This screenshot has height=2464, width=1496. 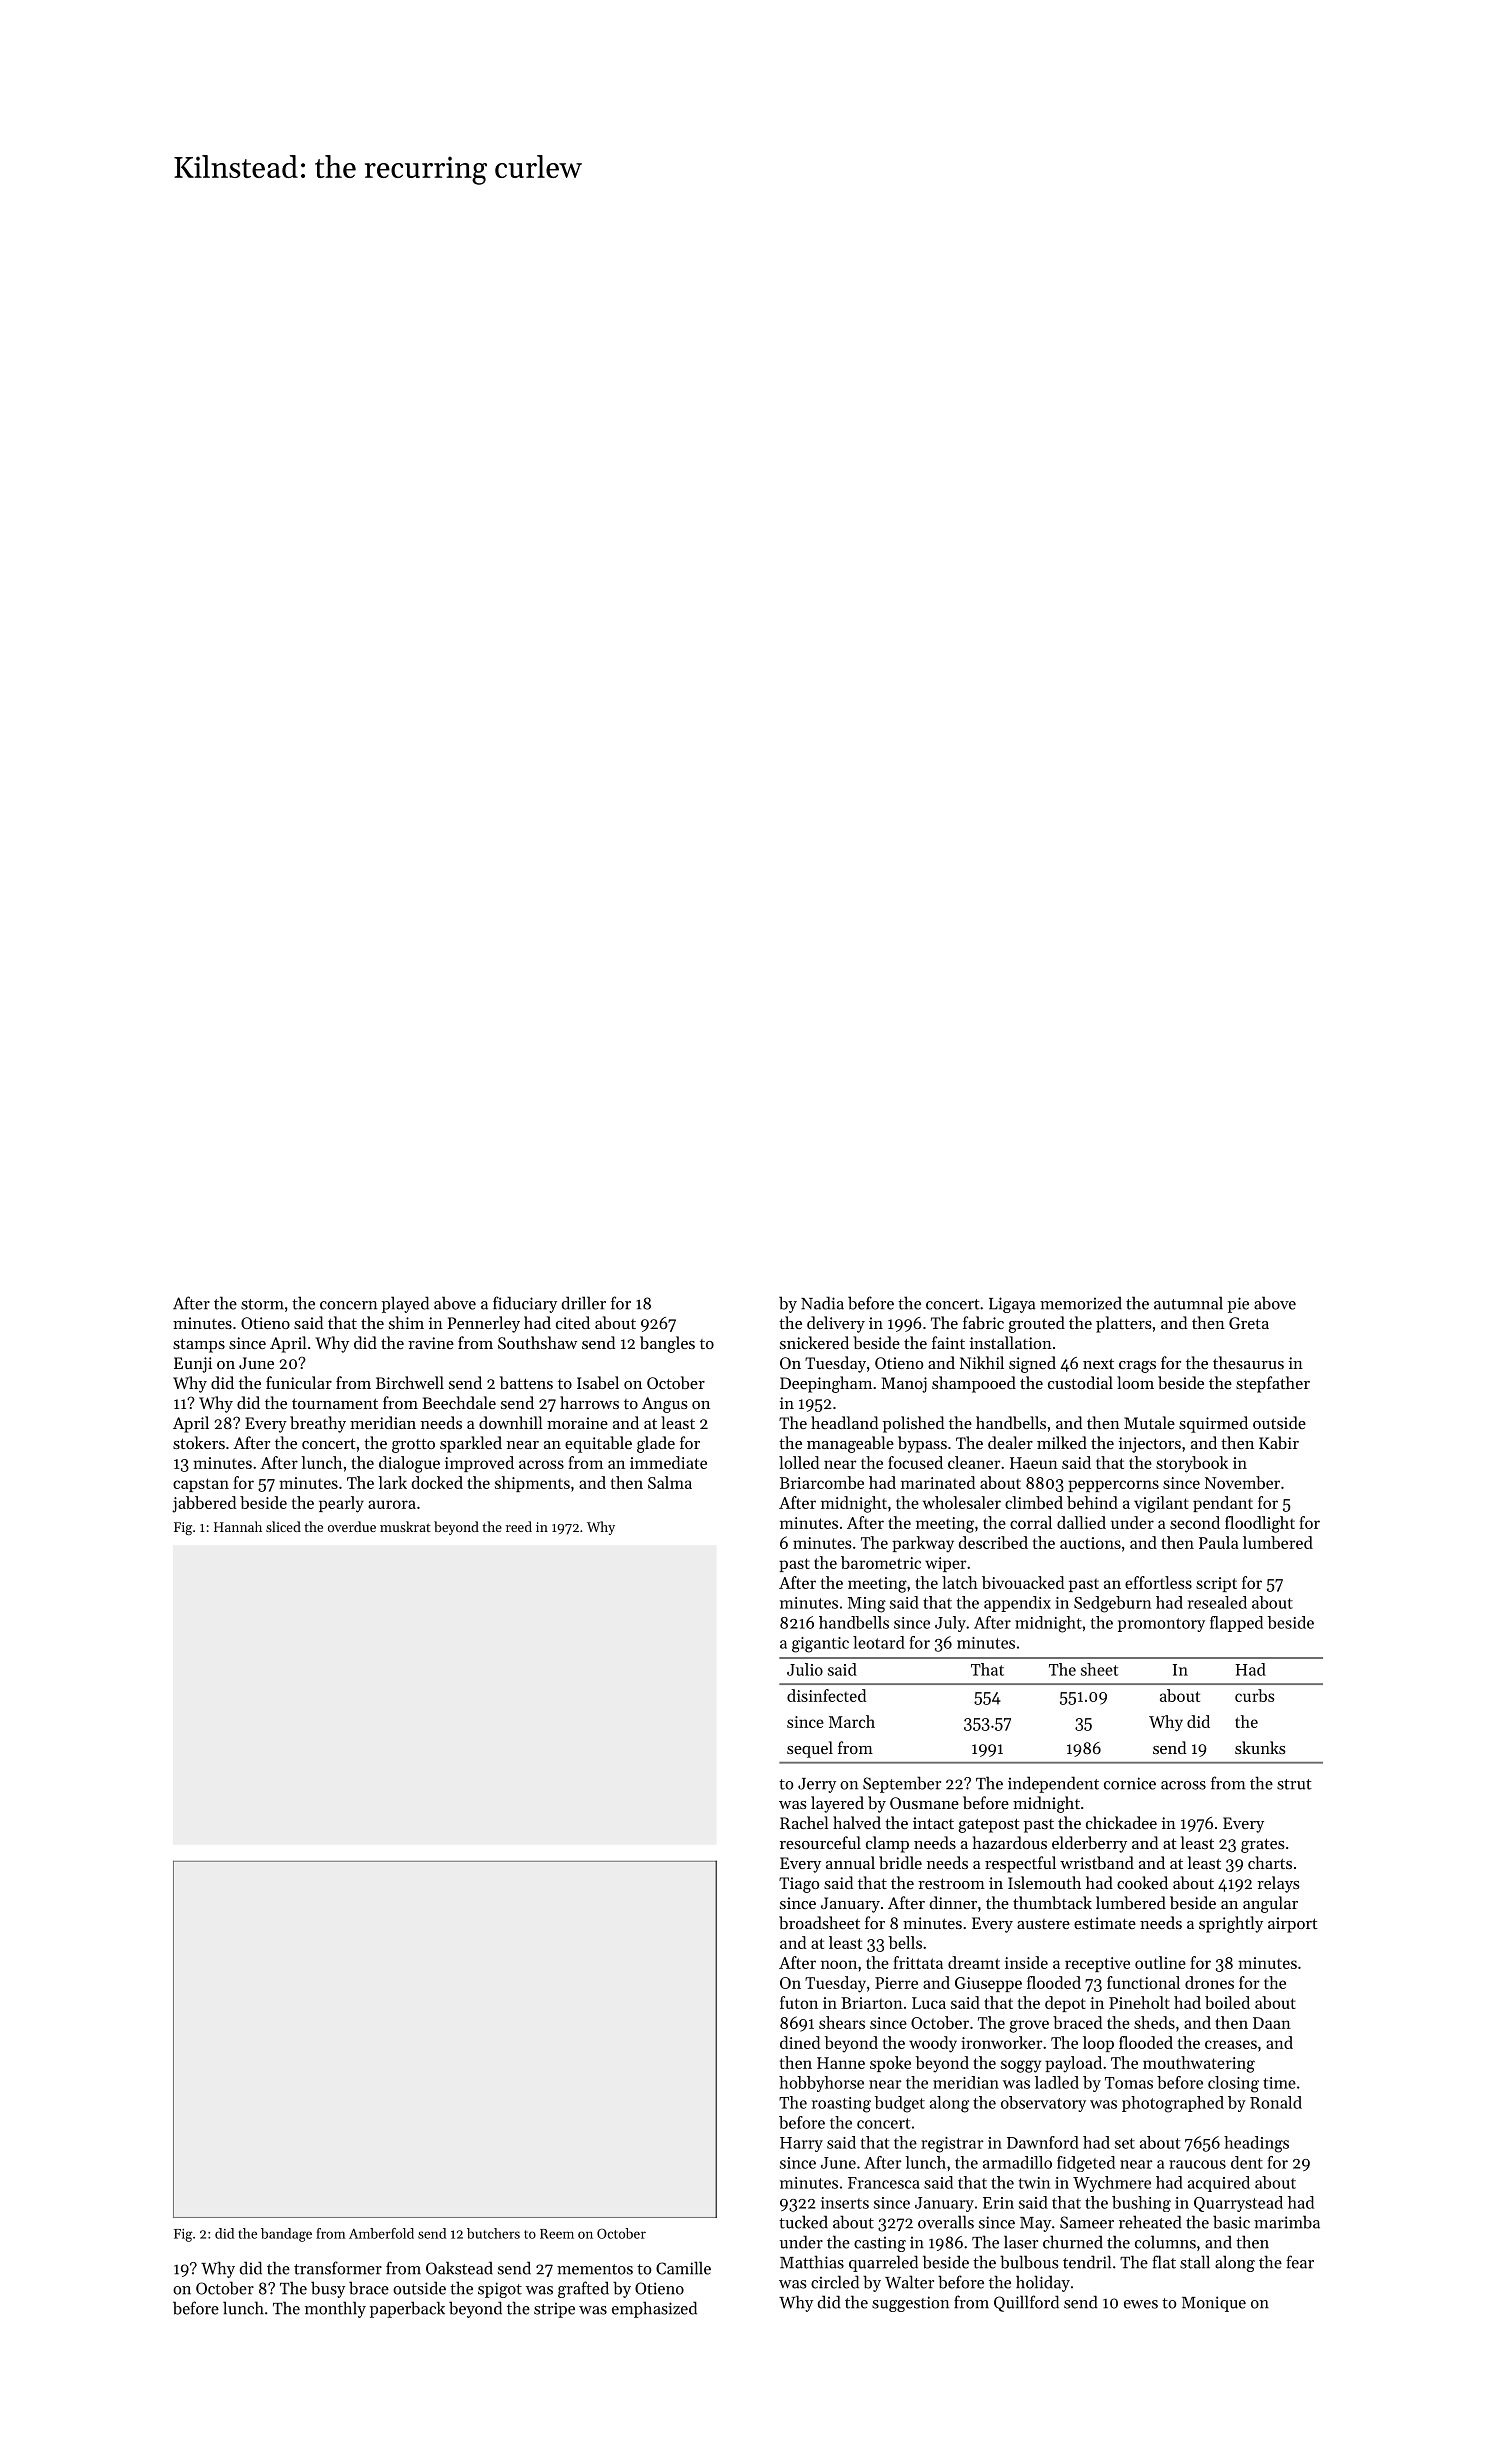 What do you see at coordinates (1260, 1524) in the screenshot?
I see `floodlight` at bounding box center [1260, 1524].
